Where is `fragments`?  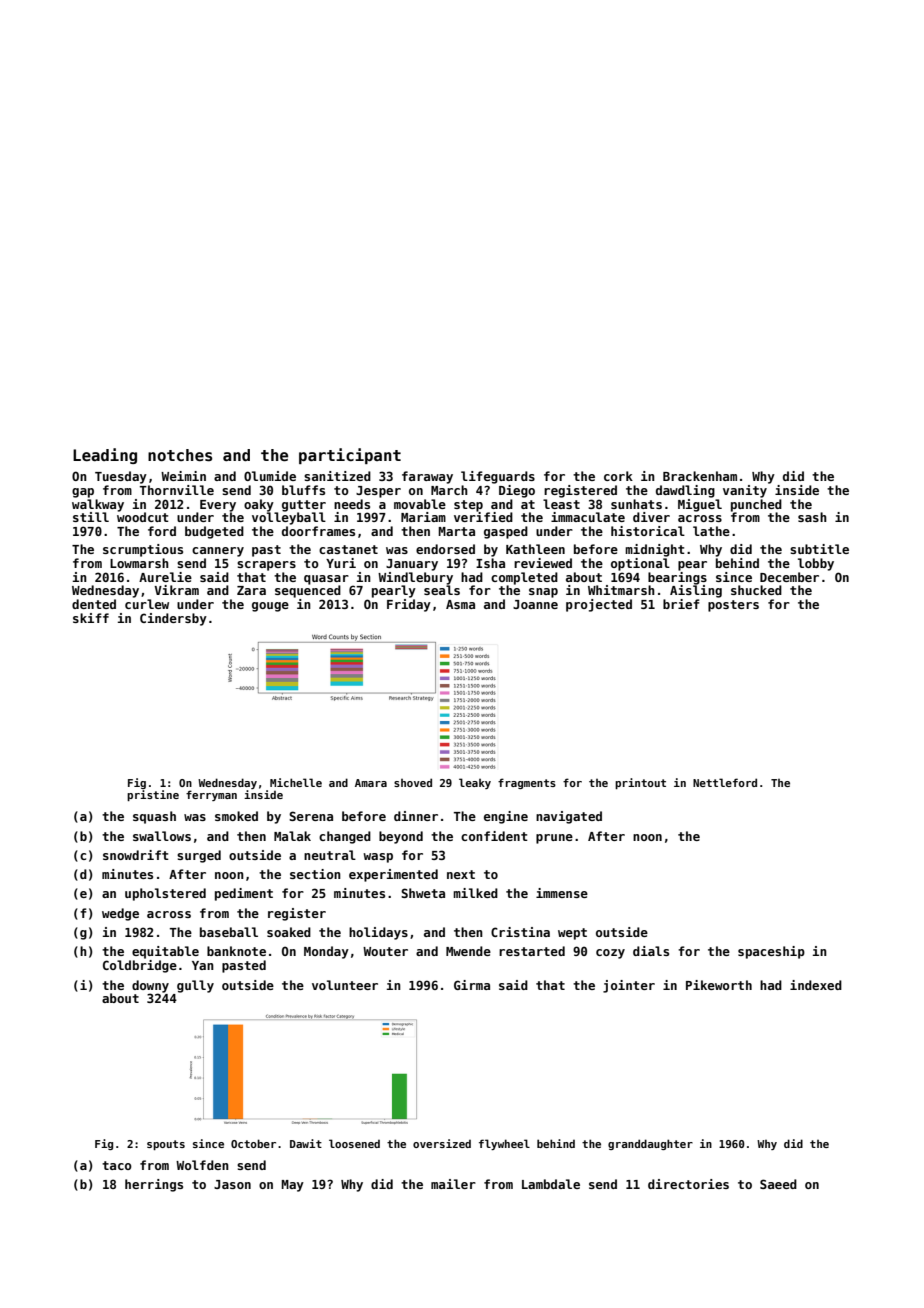 fragments is located at coordinates (527, 783).
